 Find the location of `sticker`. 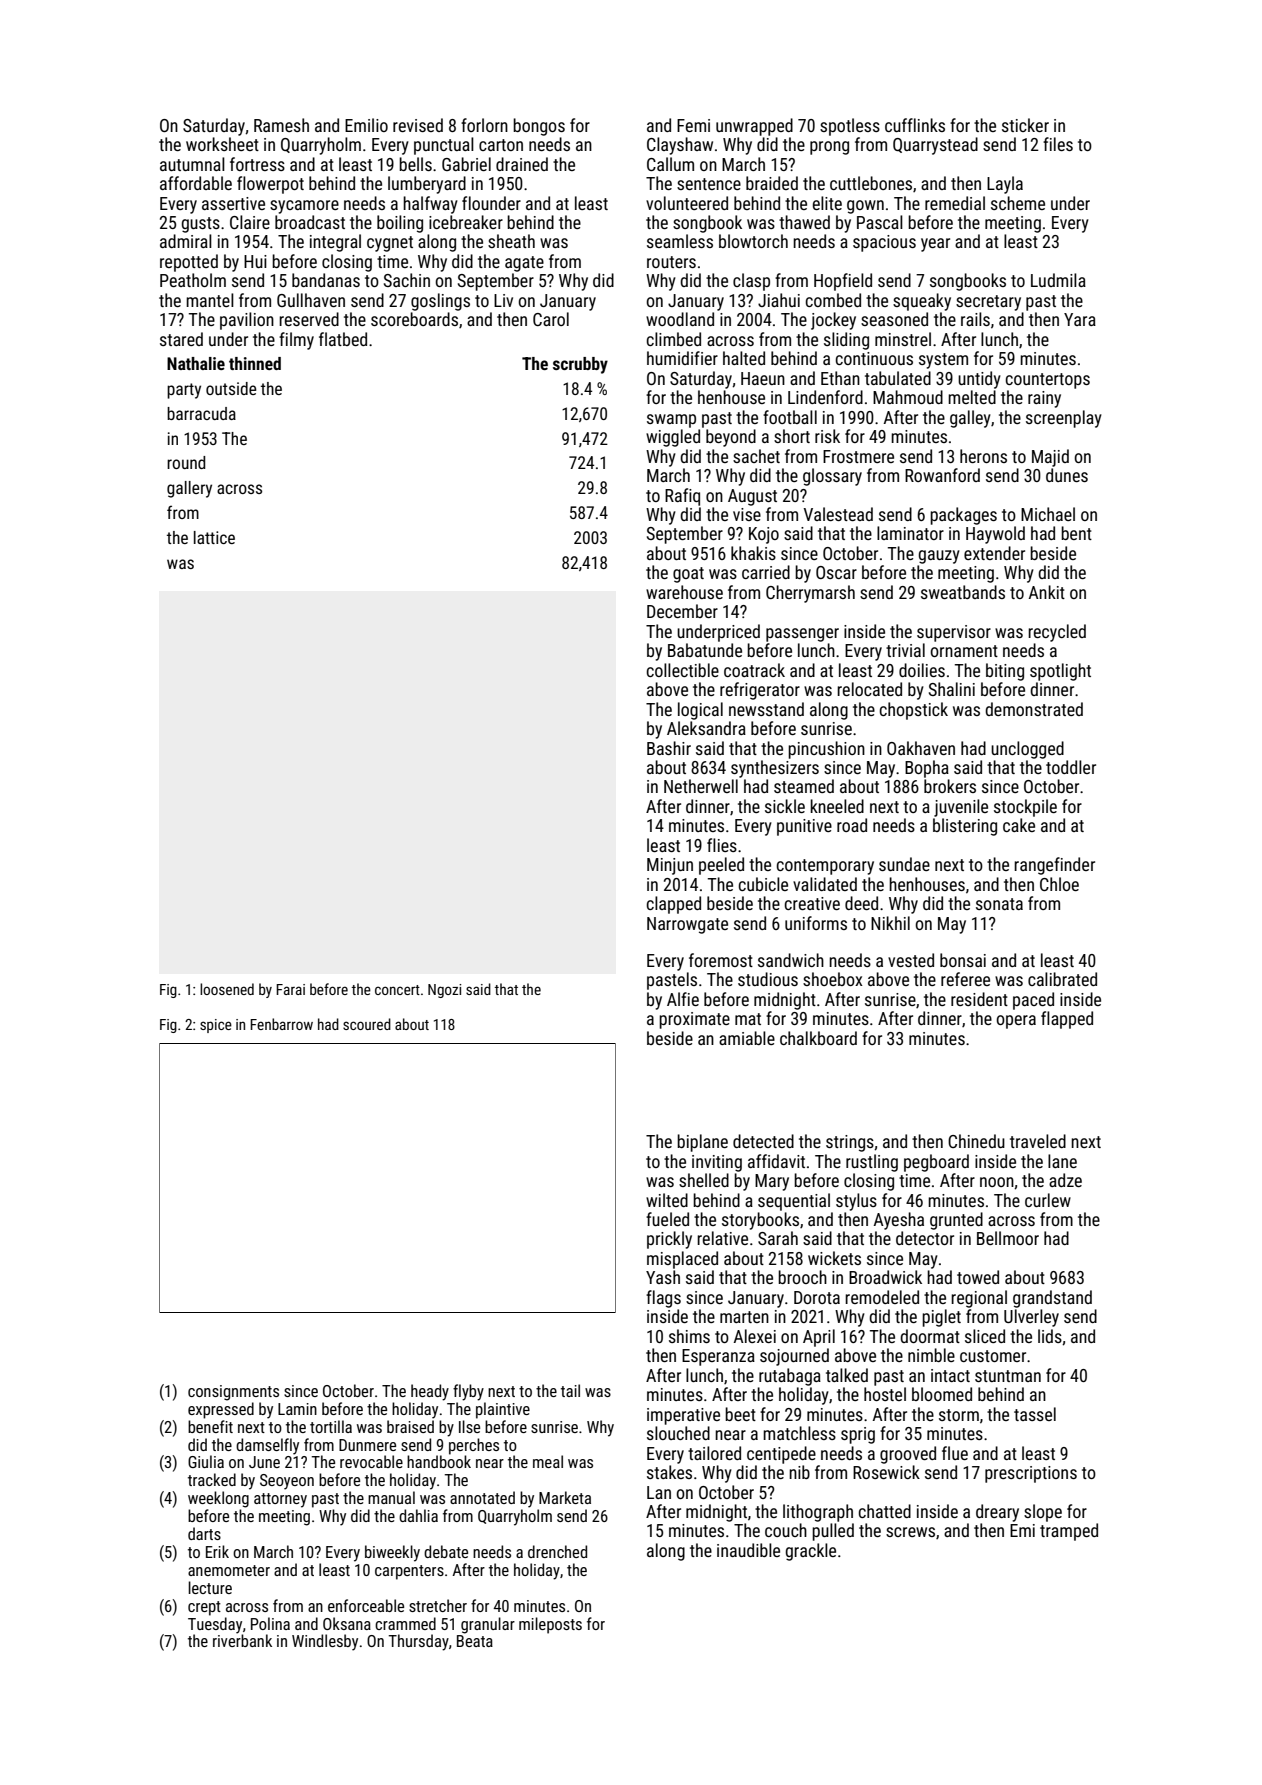

sticker is located at coordinates (1025, 125).
